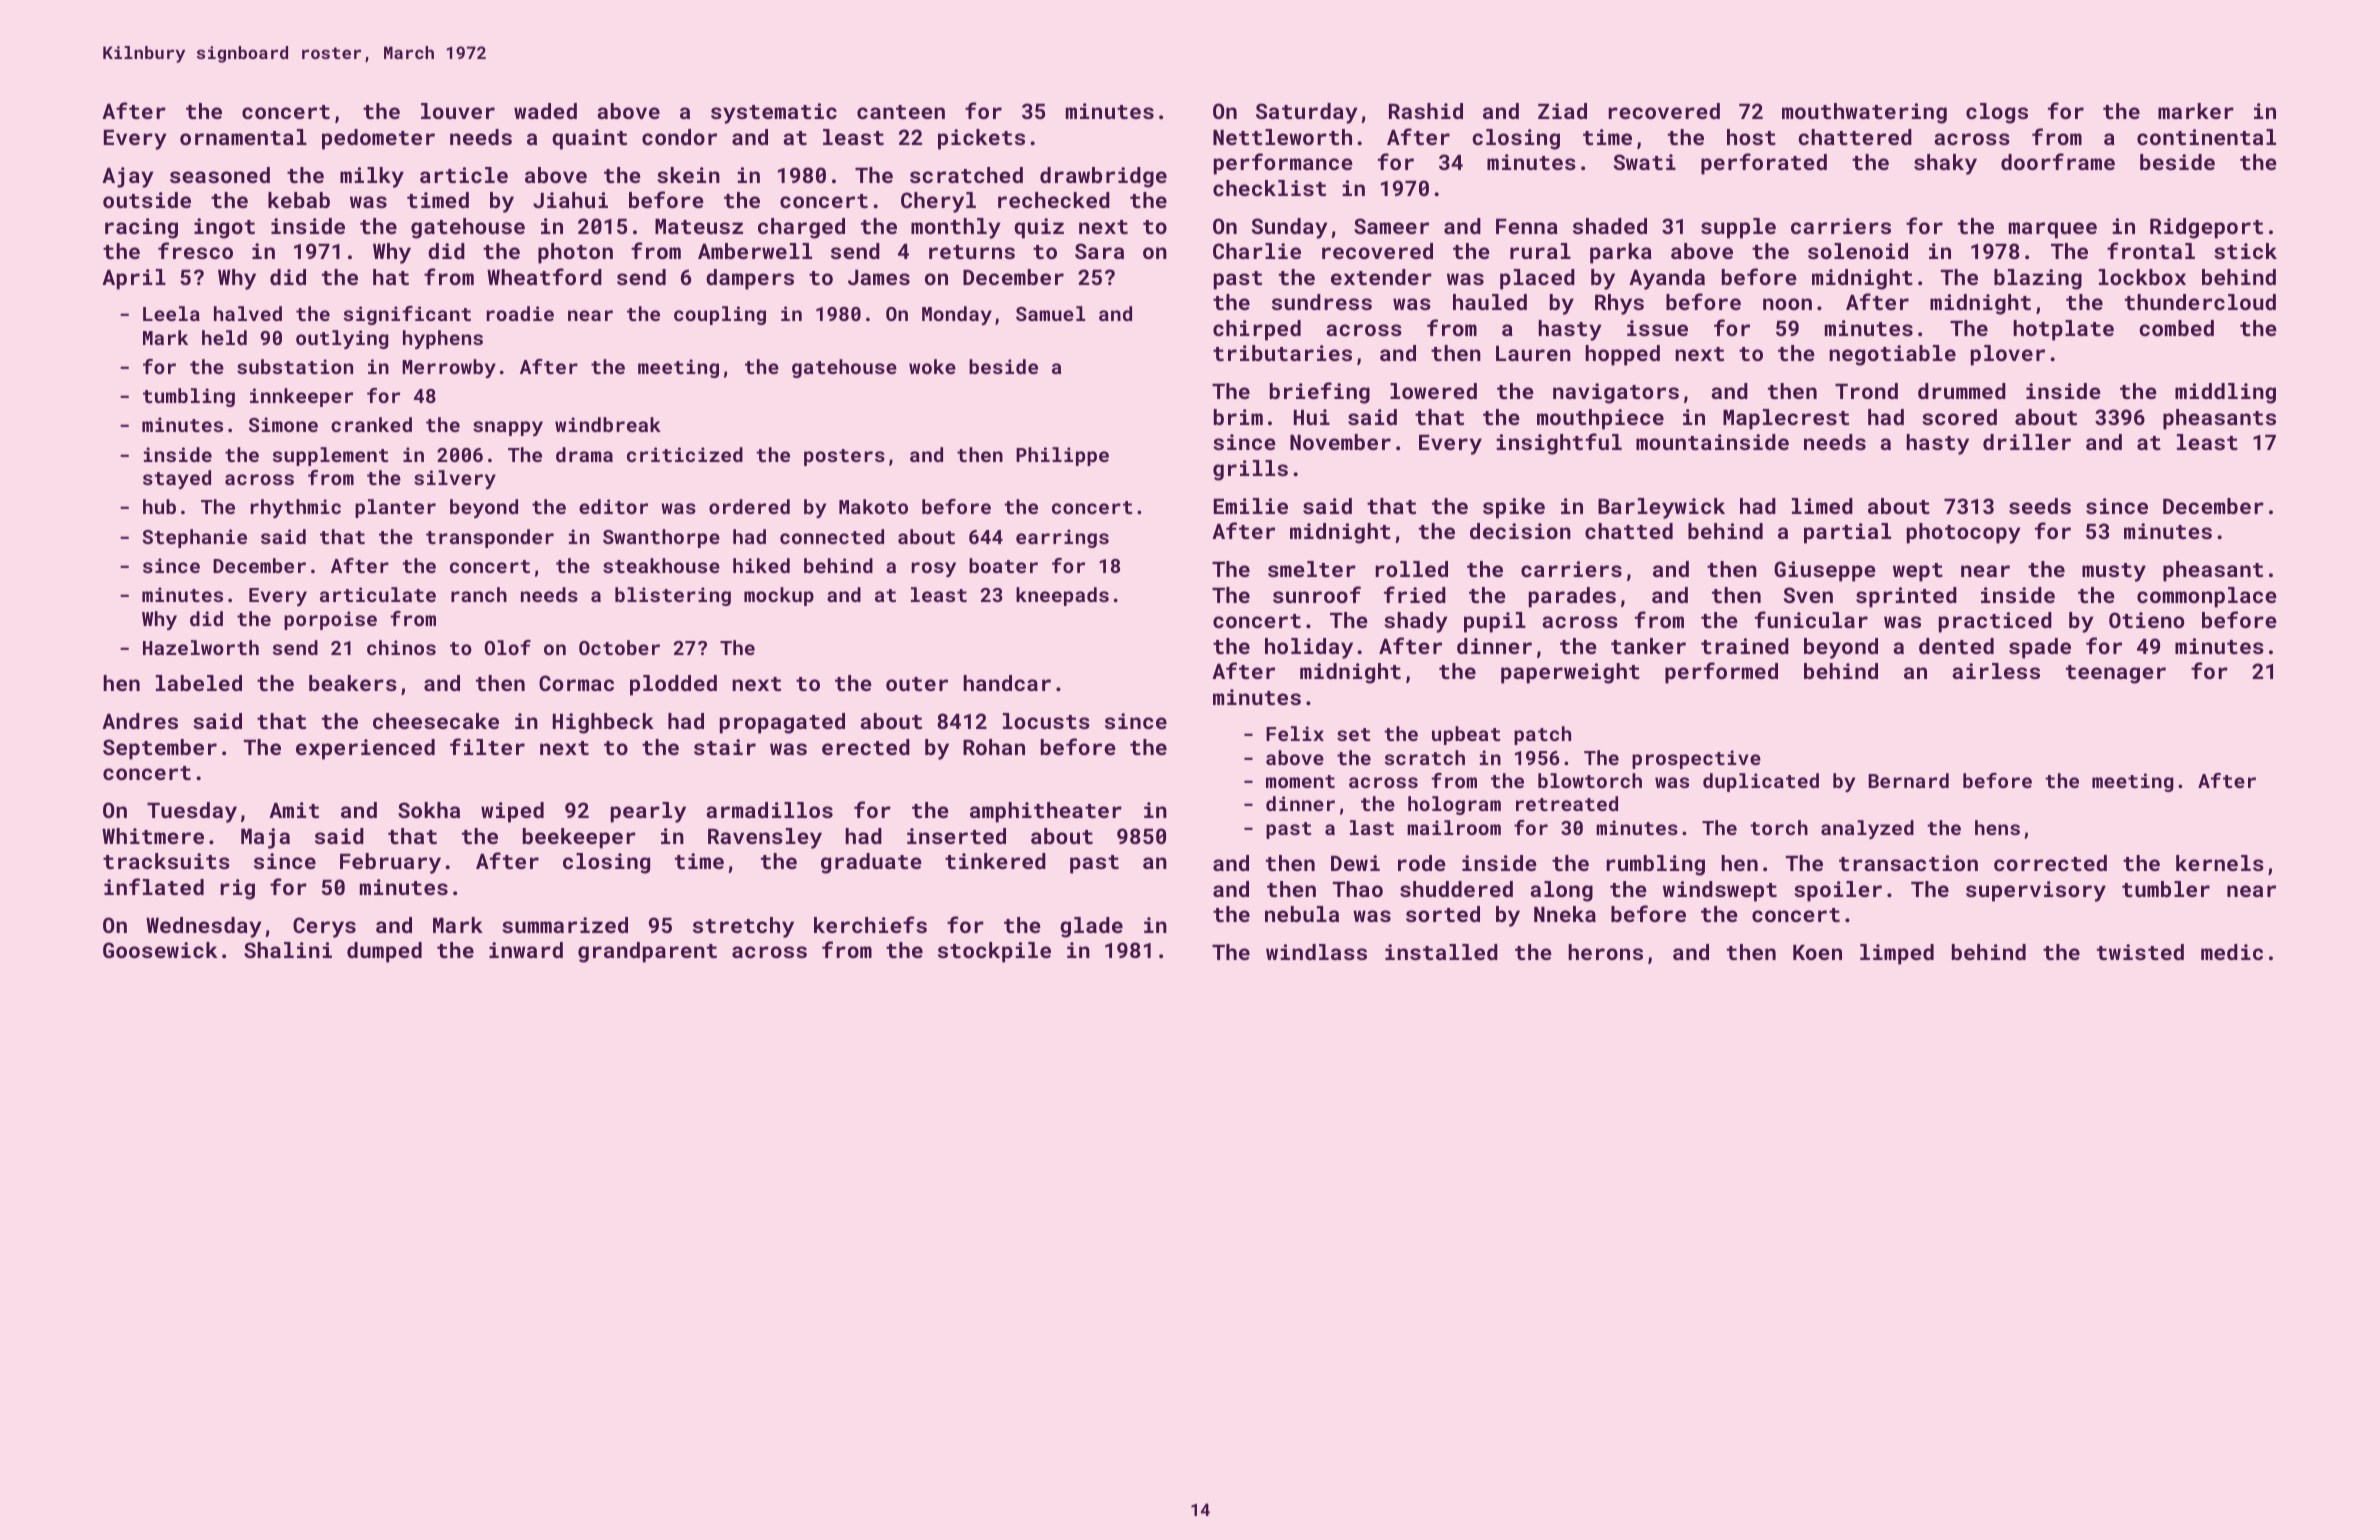  Describe the element at coordinates (994, 952) in the screenshot. I see `stockpile` at that location.
